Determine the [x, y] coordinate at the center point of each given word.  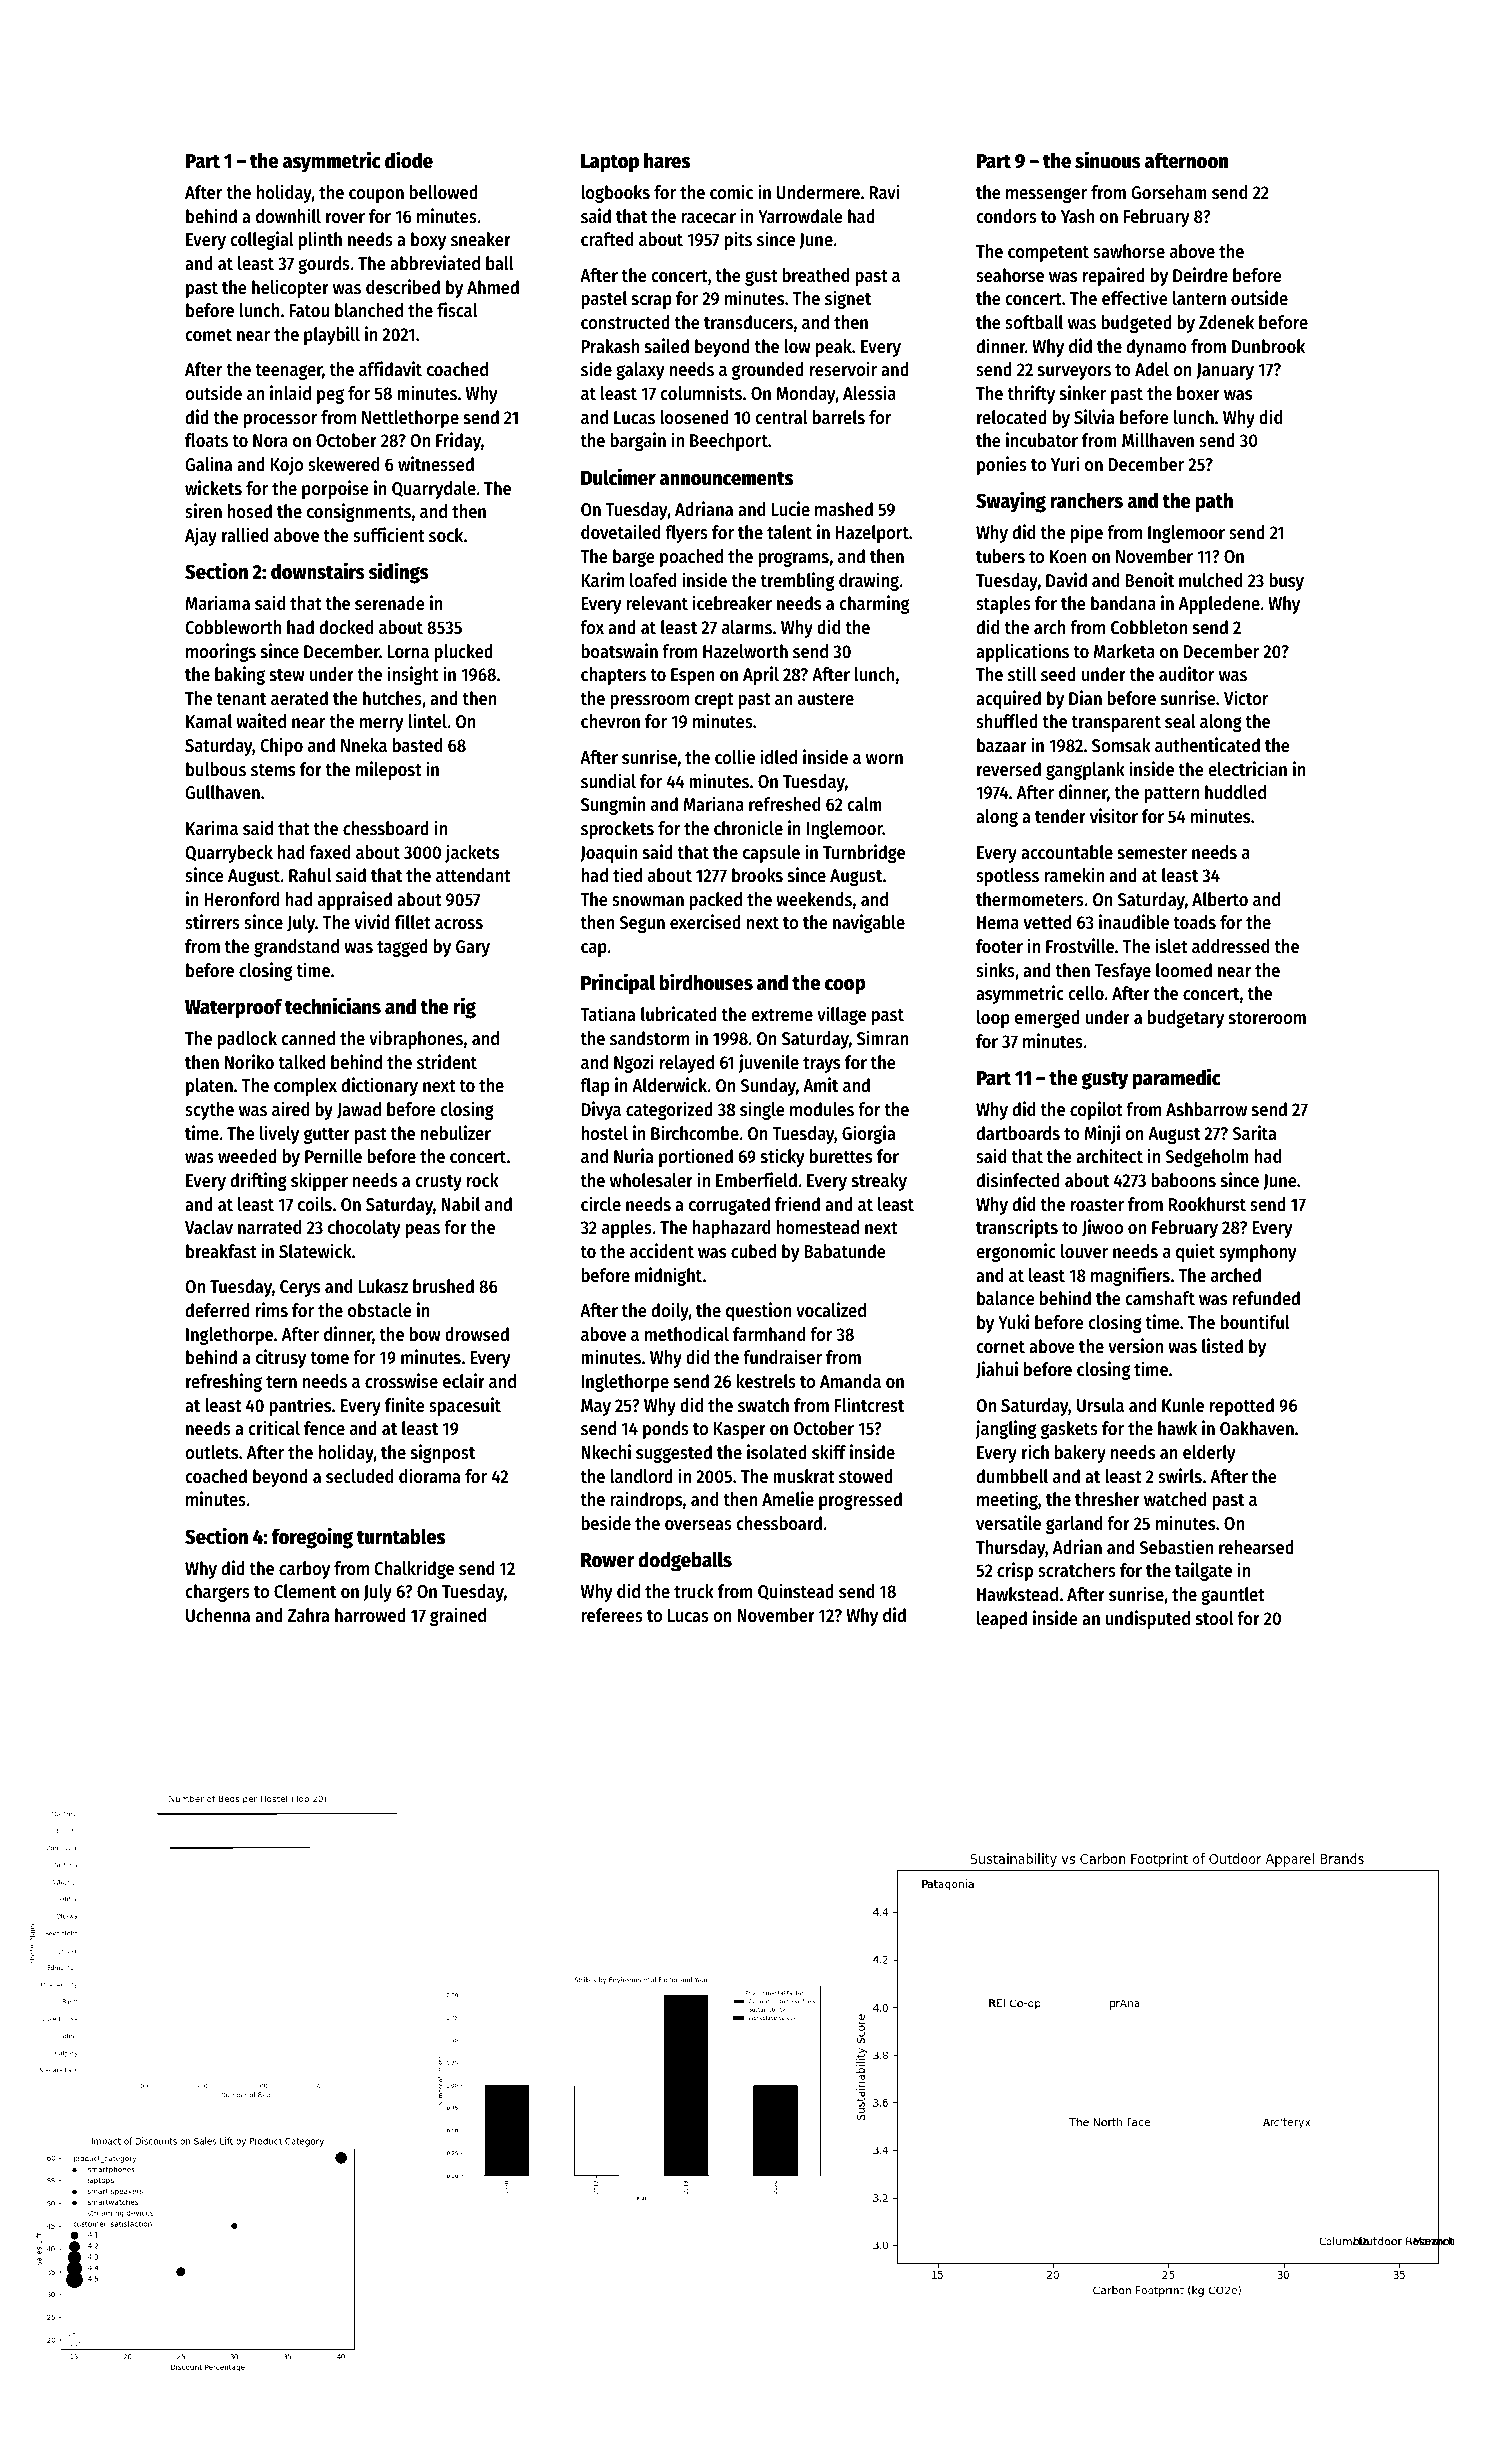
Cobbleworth [233, 627]
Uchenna [218, 1615]
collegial [262, 240]
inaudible [1134, 921]
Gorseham [1169, 192]
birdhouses [706, 982]
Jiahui [997, 1370]
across [459, 924]
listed [1222, 1345]
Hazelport [872, 534]
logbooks [615, 194]
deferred [218, 1310]
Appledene [1219, 605]
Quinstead [796, 1591]
